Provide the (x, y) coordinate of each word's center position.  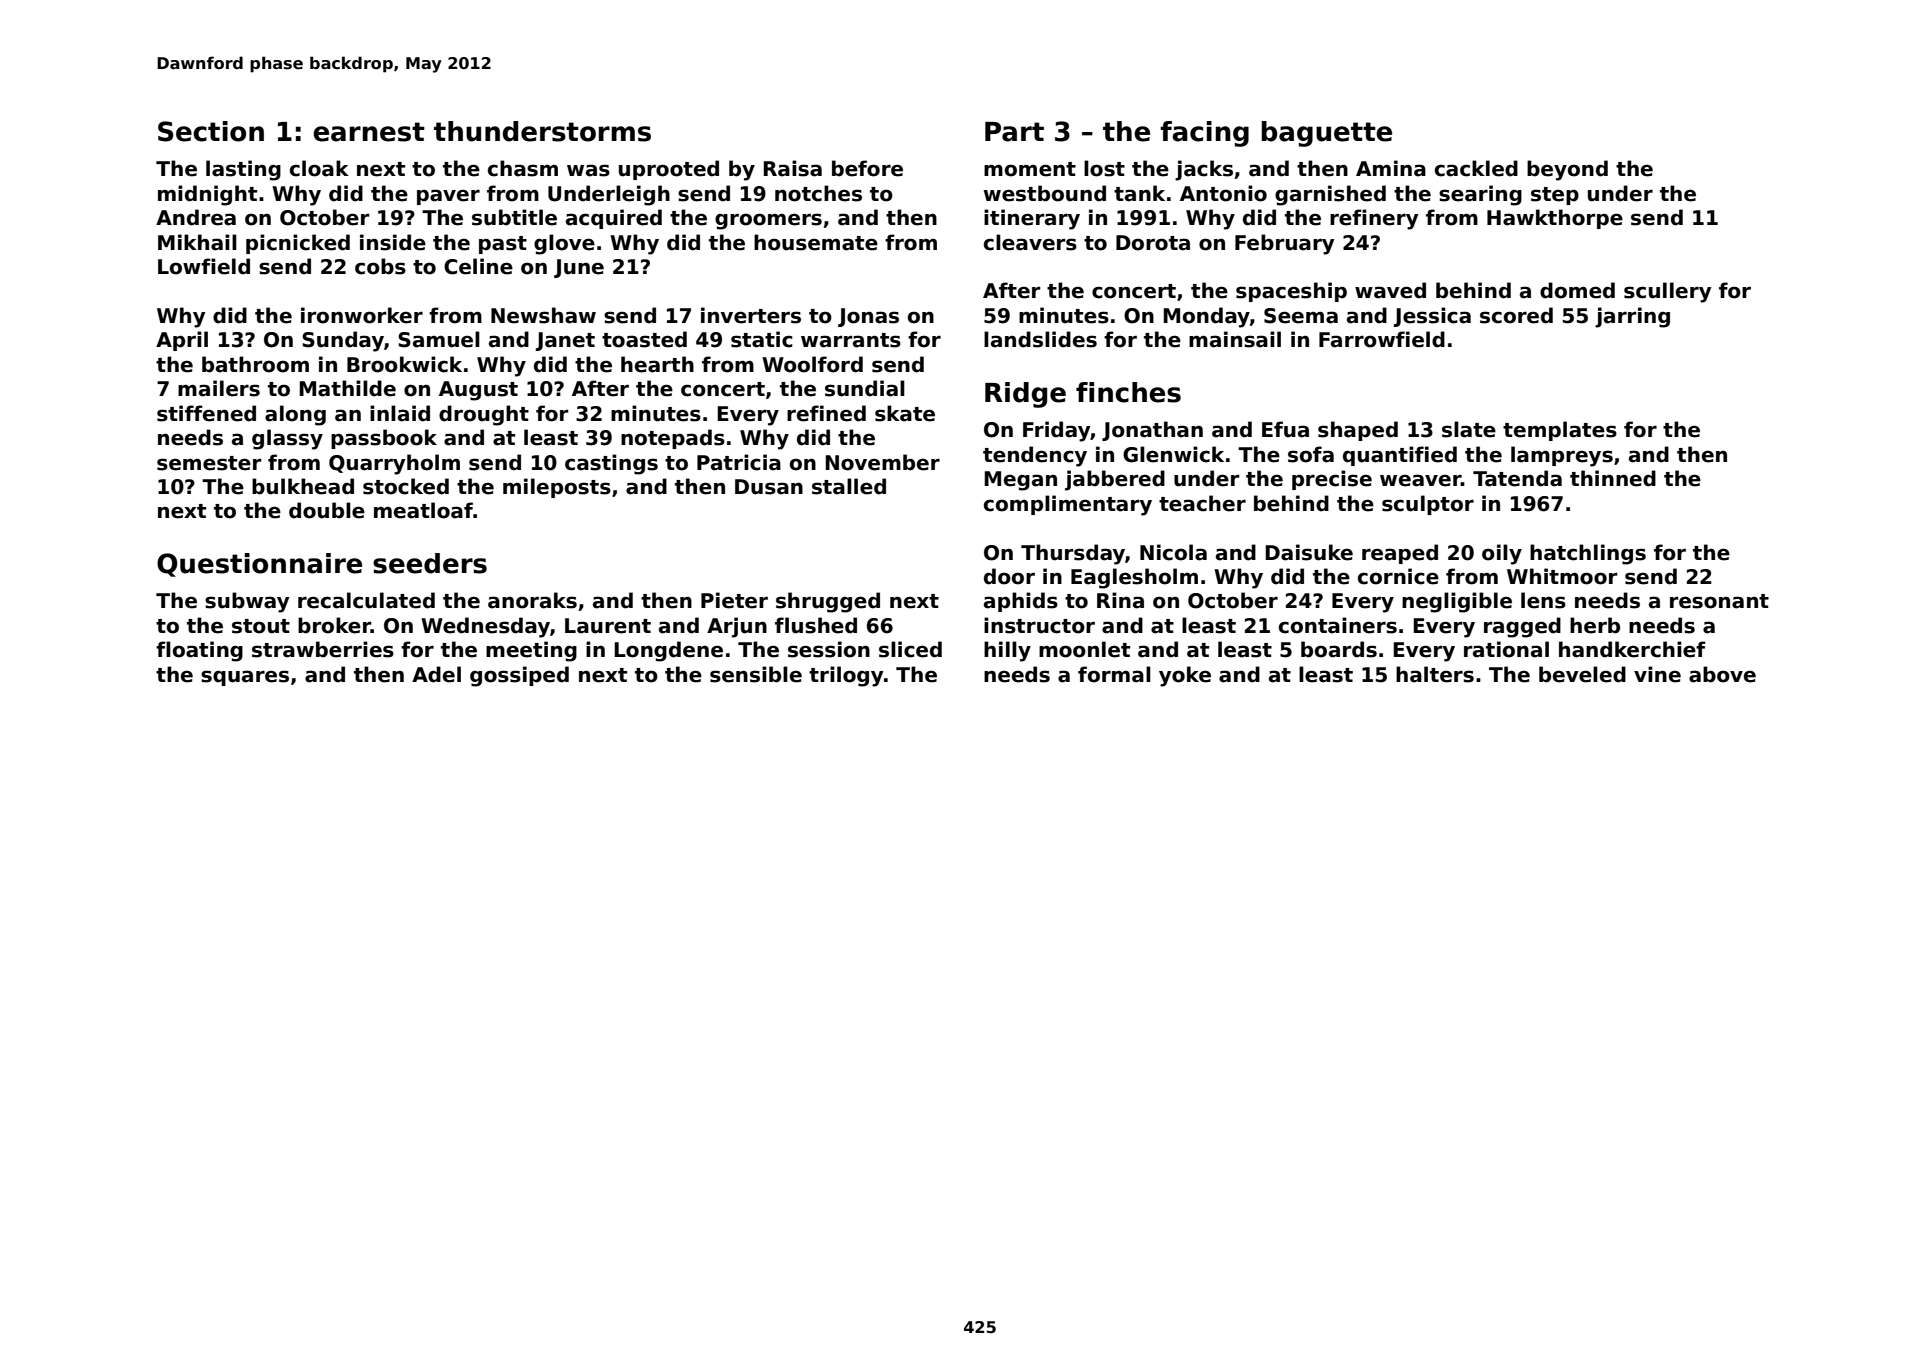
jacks (1204, 170)
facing (1204, 134)
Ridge (1025, 395)
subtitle (514, 217)
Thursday (1073, 554)
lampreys (1562, 456)
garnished (1330, 195)
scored (1516, 315)
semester (209, 463)
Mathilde (347, 388)
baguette (1327, 134)
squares (245, 678)
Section (211, 131)
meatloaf (423, 510)
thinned (1613, 478)
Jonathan (1152, 431)
